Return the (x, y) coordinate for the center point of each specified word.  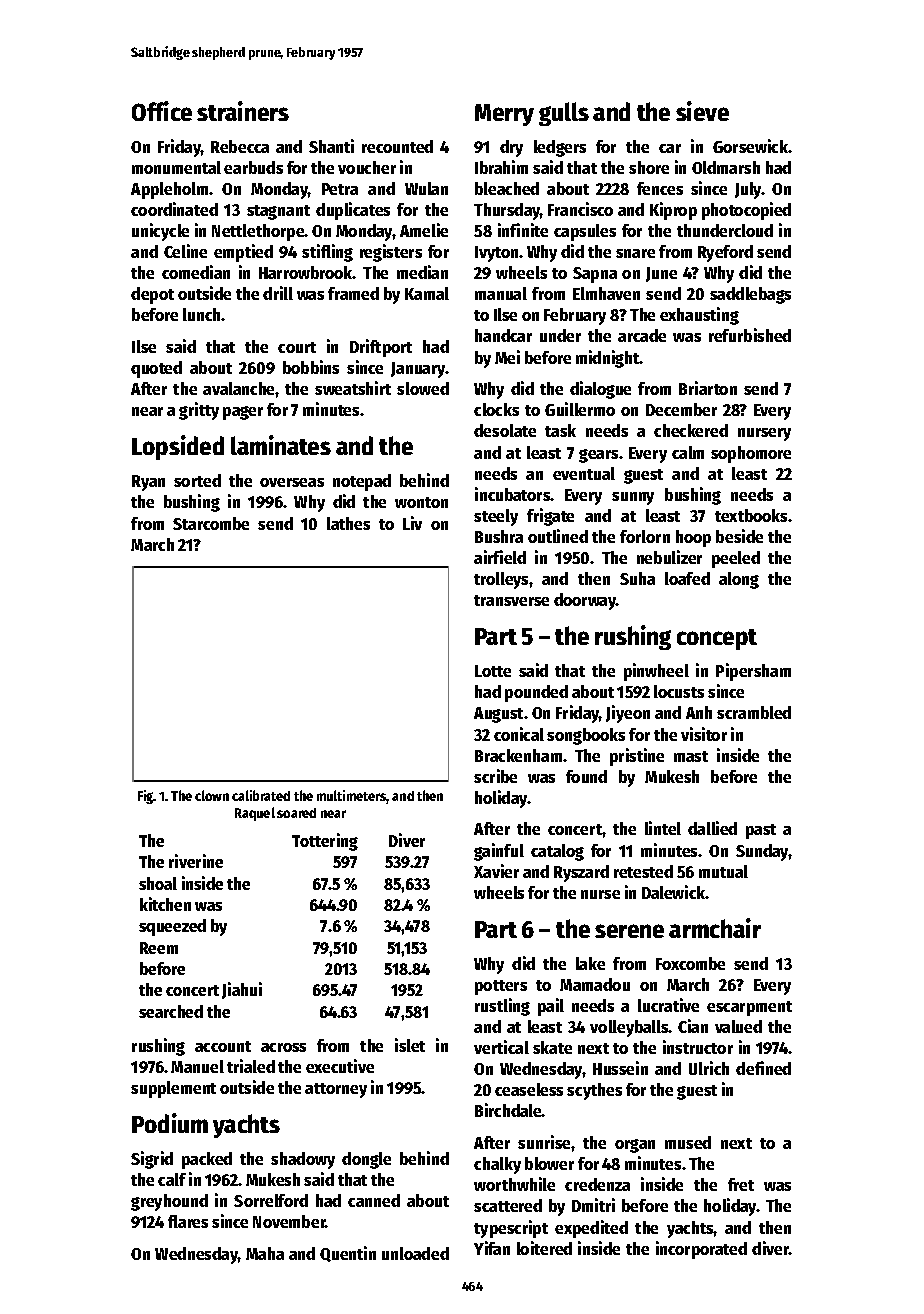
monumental (176, 167)
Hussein (620, 1068)
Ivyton (496, 254)
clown (212, 795)
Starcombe (211, 523)
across (283, 1047)
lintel (663, 828)
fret (741, 1184)
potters (501, 987)
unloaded (415, 1253)
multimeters (352, 797)
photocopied (746, 211)
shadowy (303, 1160)
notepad (362, 482)
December (681, 409)
